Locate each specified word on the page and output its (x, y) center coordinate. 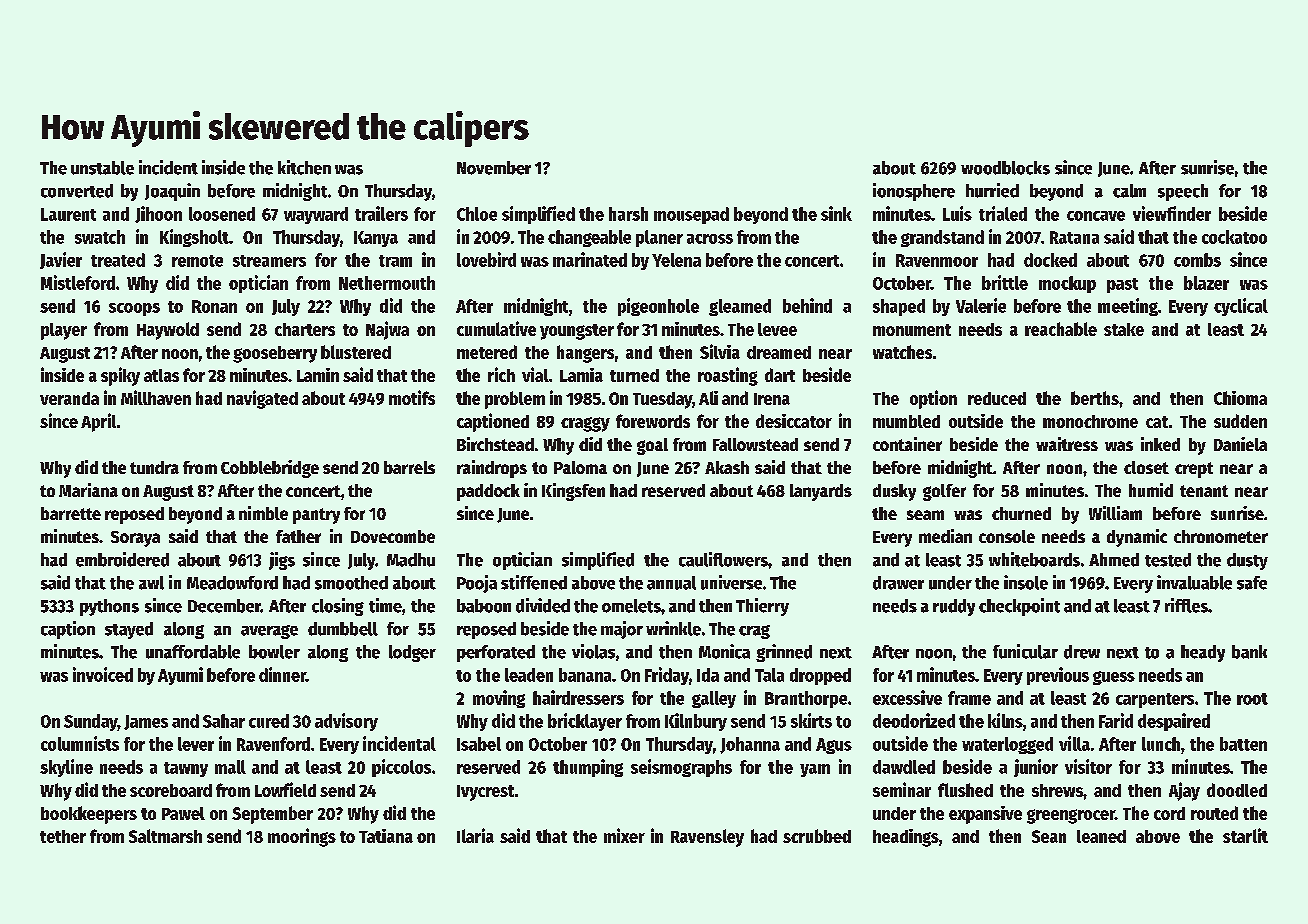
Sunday (91, 722)
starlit (1245, 835)
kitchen (304, 167)
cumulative (496, 328)
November (494, 168)
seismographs (681, 768)
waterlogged (1007, 745)
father (298, 536)
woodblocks (1005, 168)
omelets (631, 606)
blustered (356, 352)
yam (815, 770)
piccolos (401, 768)
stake (1124, 329)
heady (1203, 653)
